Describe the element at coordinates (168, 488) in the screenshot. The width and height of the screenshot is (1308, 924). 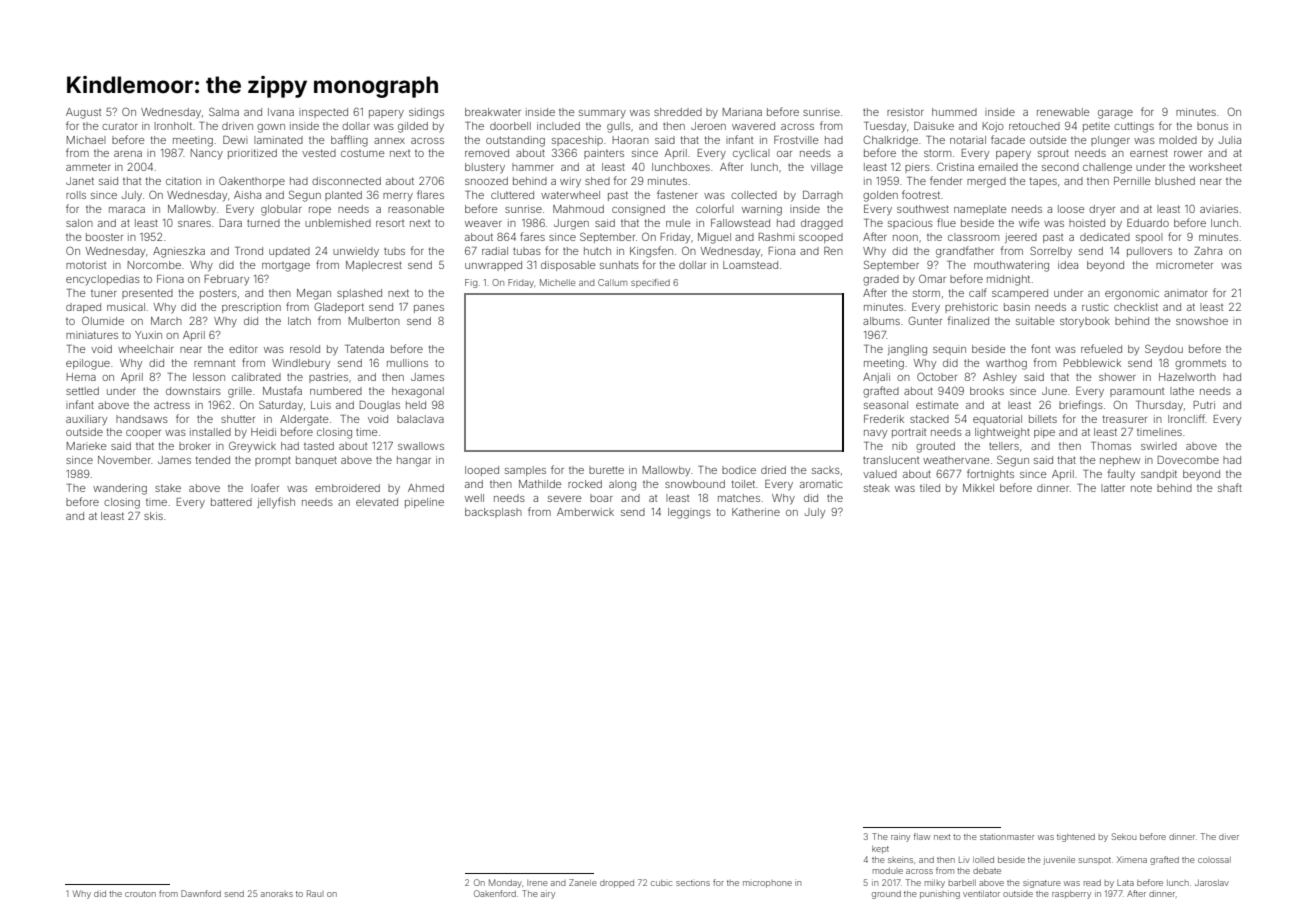
I see `stake` at that location.
